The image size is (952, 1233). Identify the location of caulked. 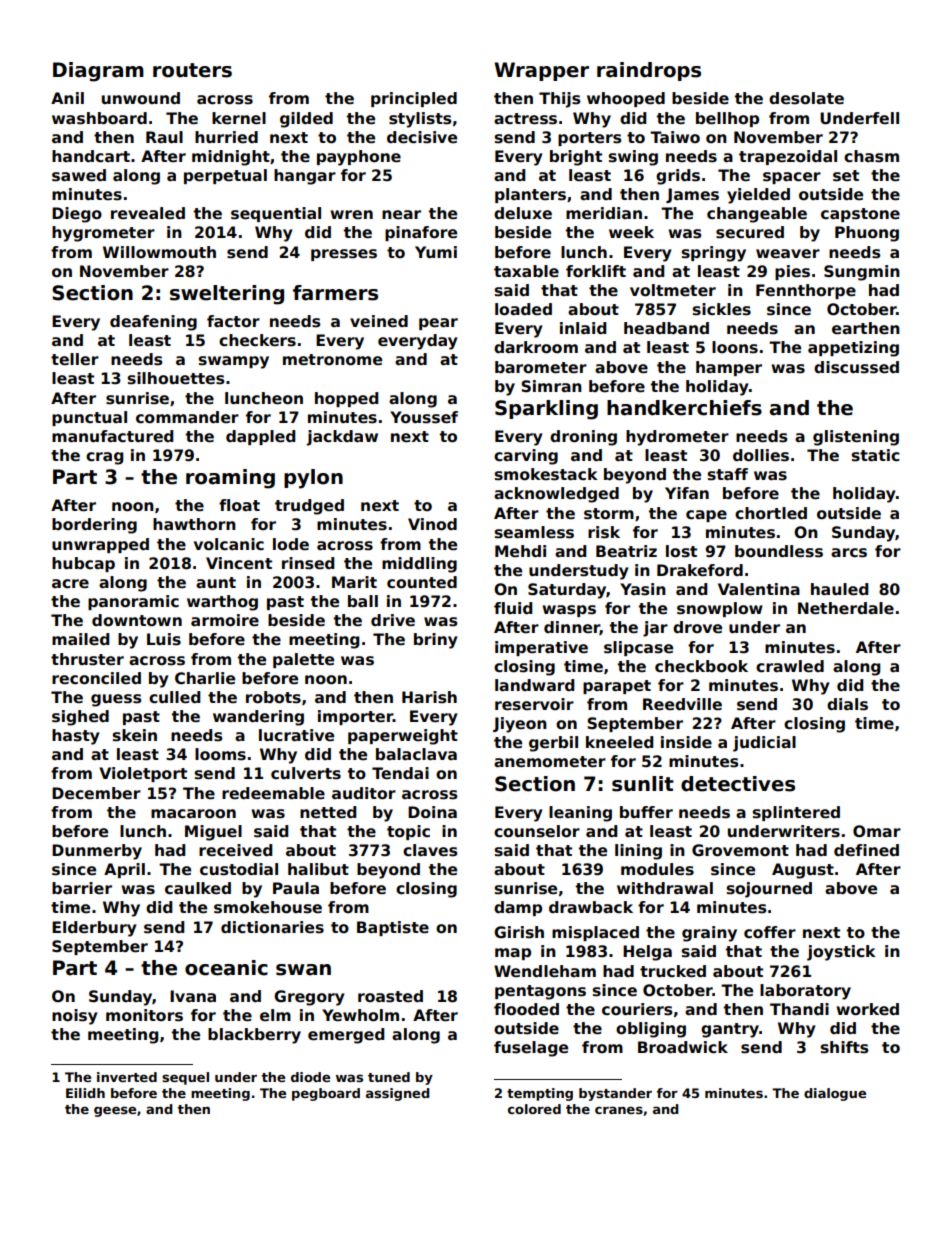
(198, 888).
